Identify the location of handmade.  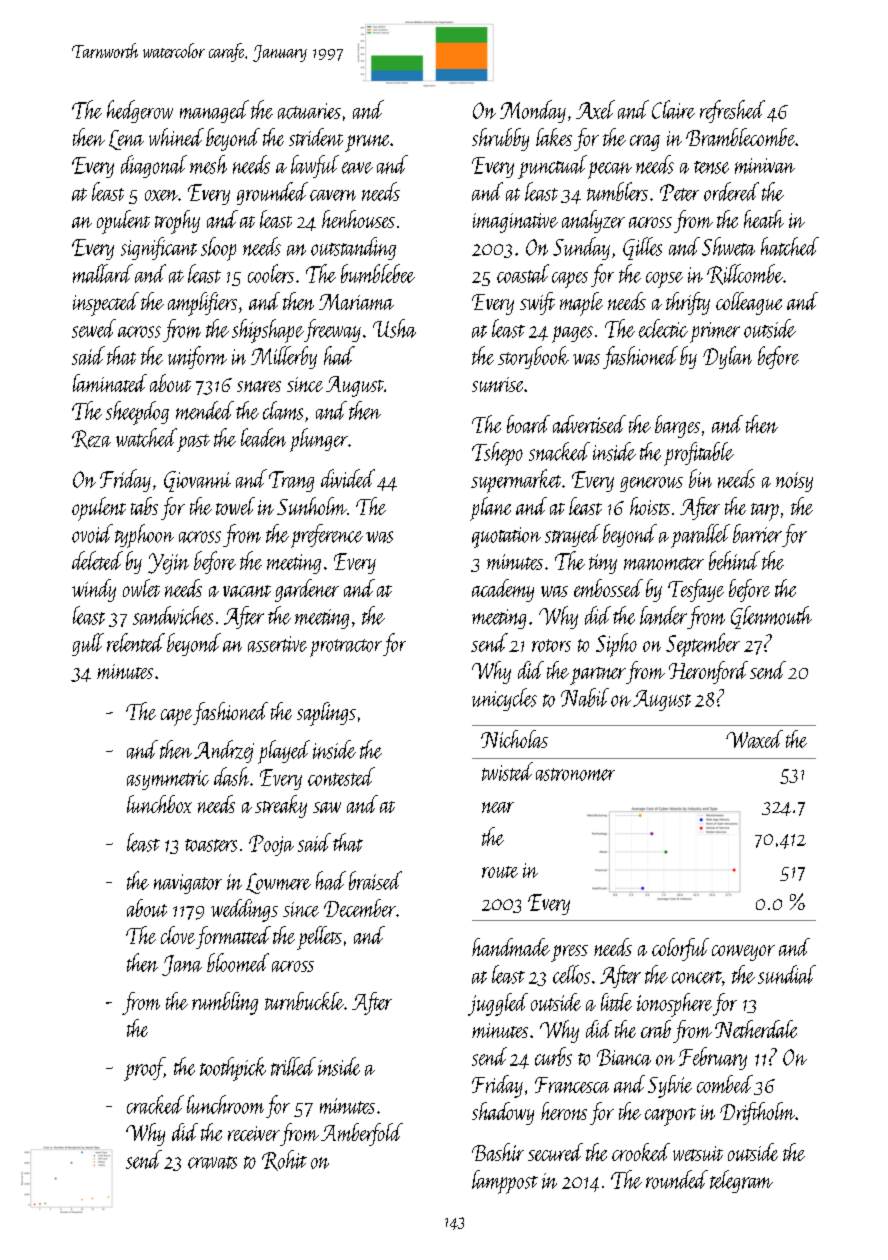
(511, 947).
